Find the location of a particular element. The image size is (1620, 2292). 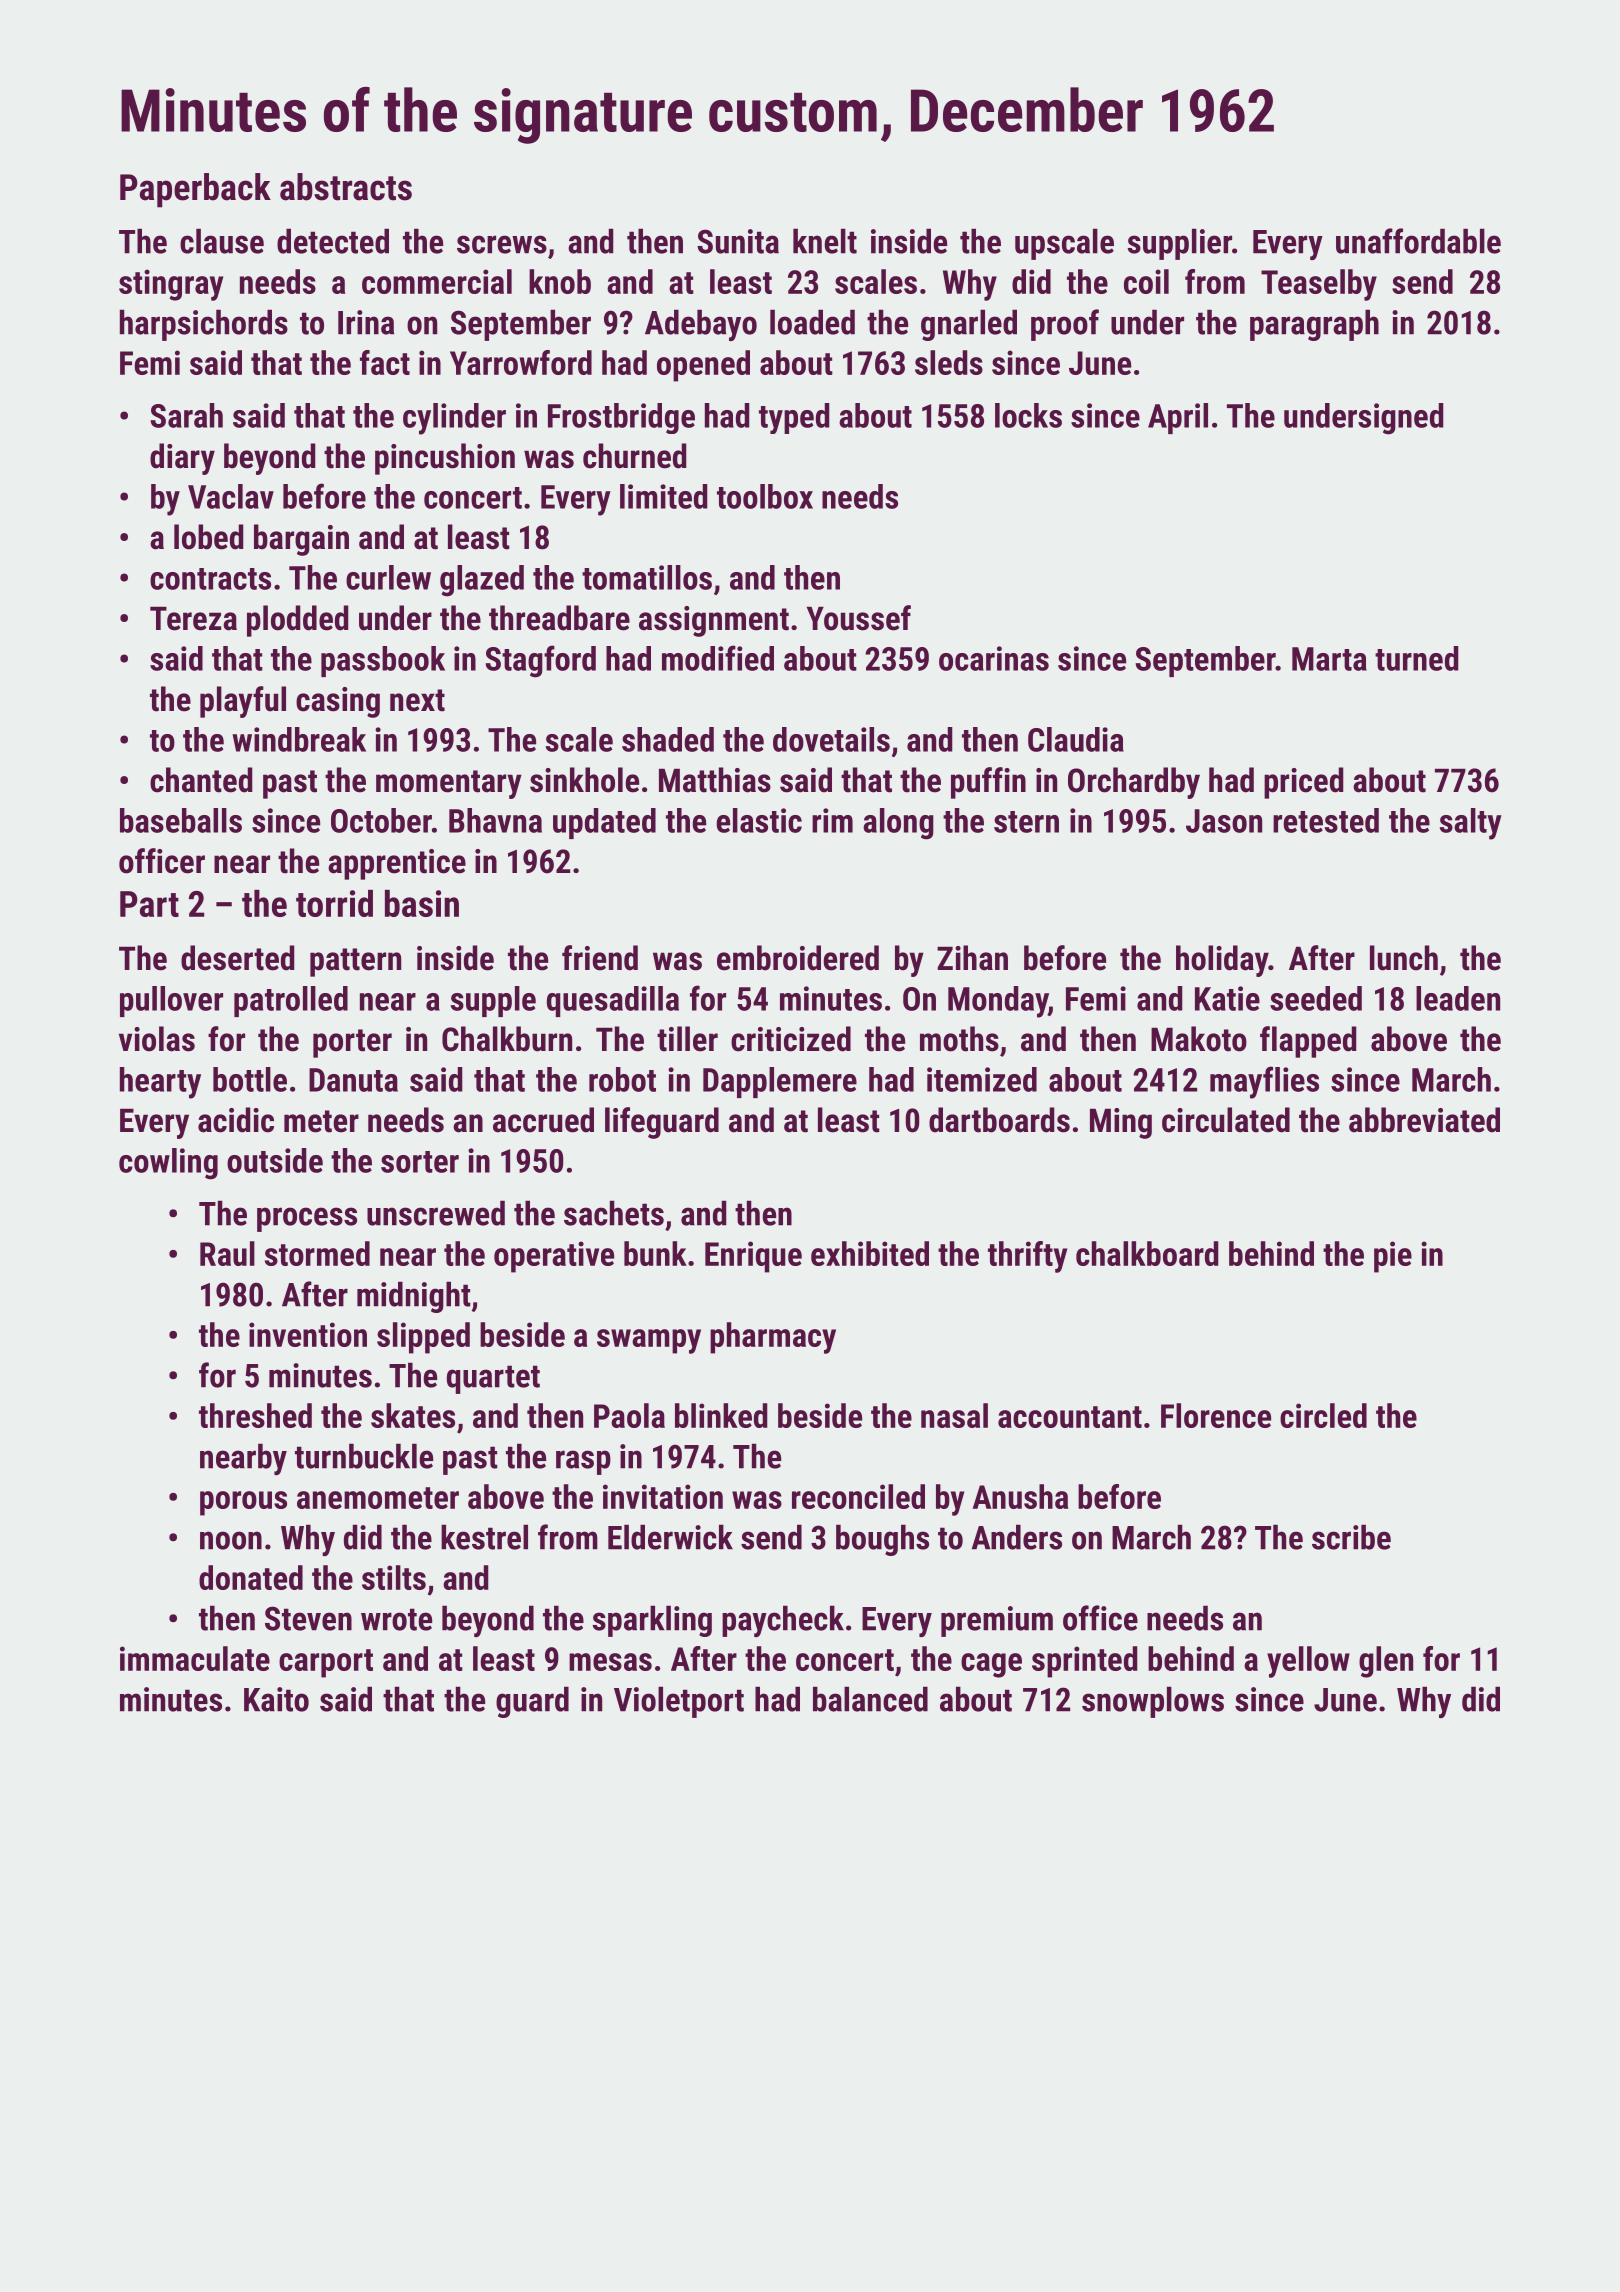

screws is located at coordinates (502, 244).
